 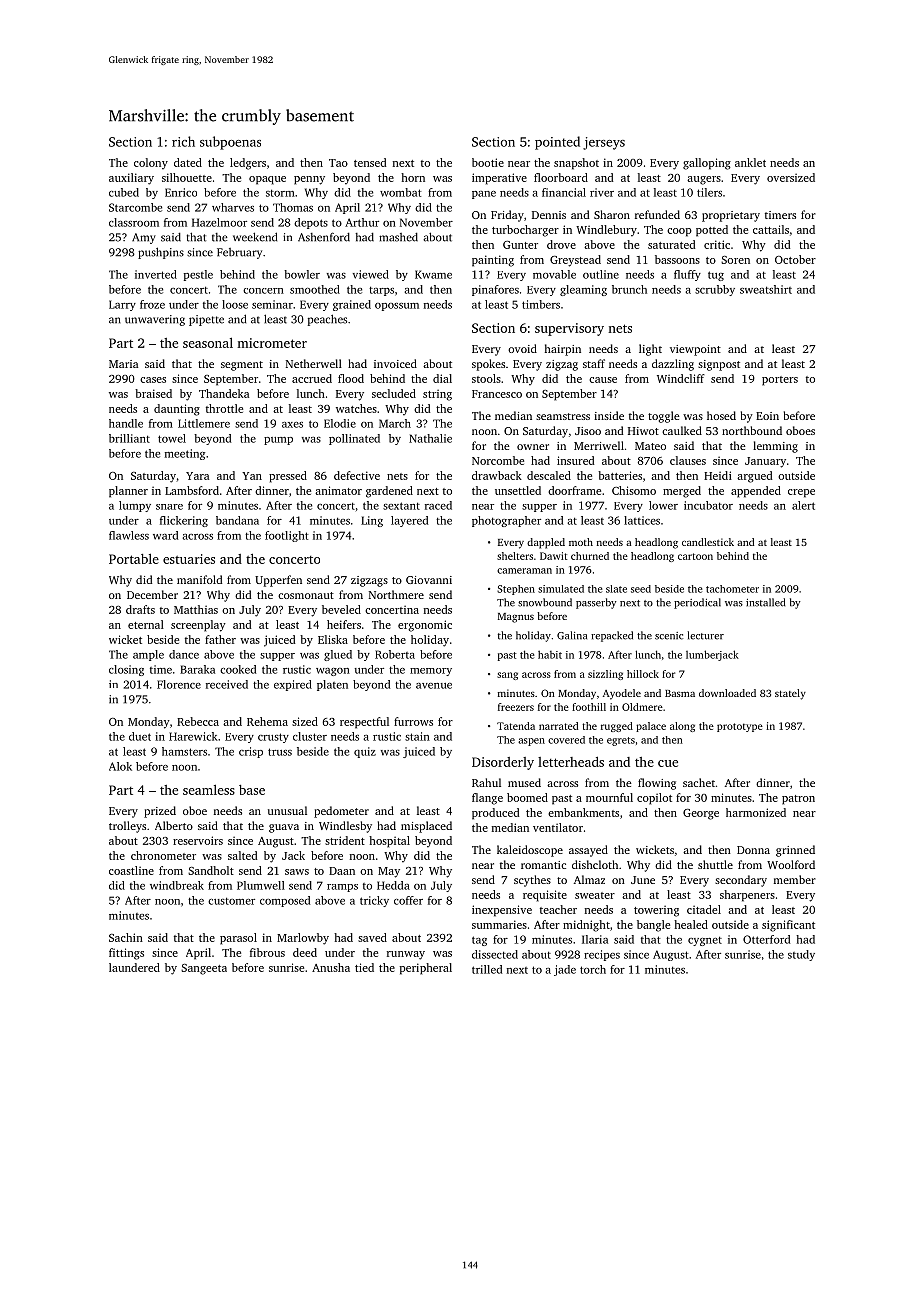 What do you see at coordinates (129, 535) in the screenshot?
I see `flawless` at bounding box center [129, 535].
